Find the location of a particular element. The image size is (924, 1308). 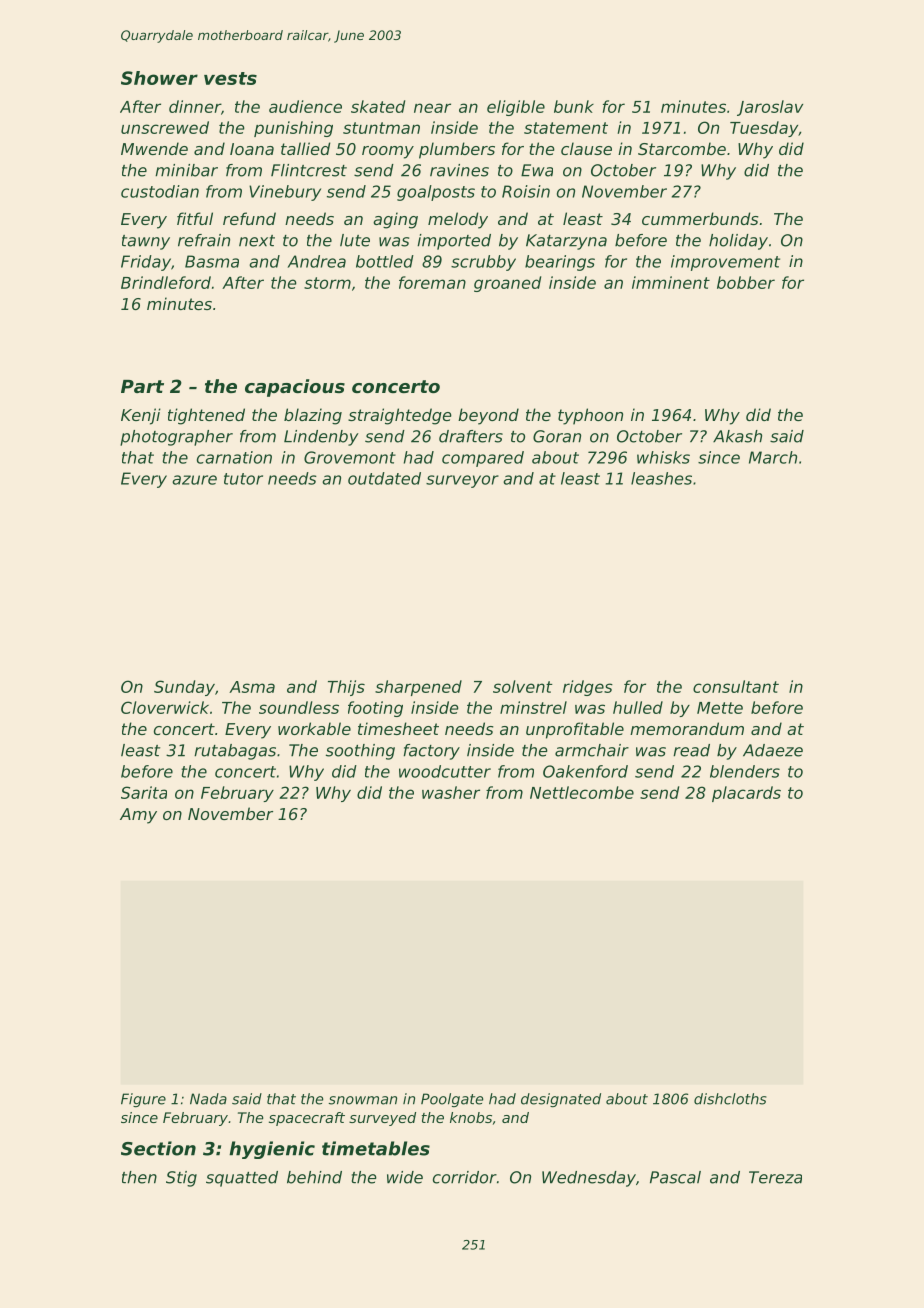

footing is located at coordinates (375, 709).
